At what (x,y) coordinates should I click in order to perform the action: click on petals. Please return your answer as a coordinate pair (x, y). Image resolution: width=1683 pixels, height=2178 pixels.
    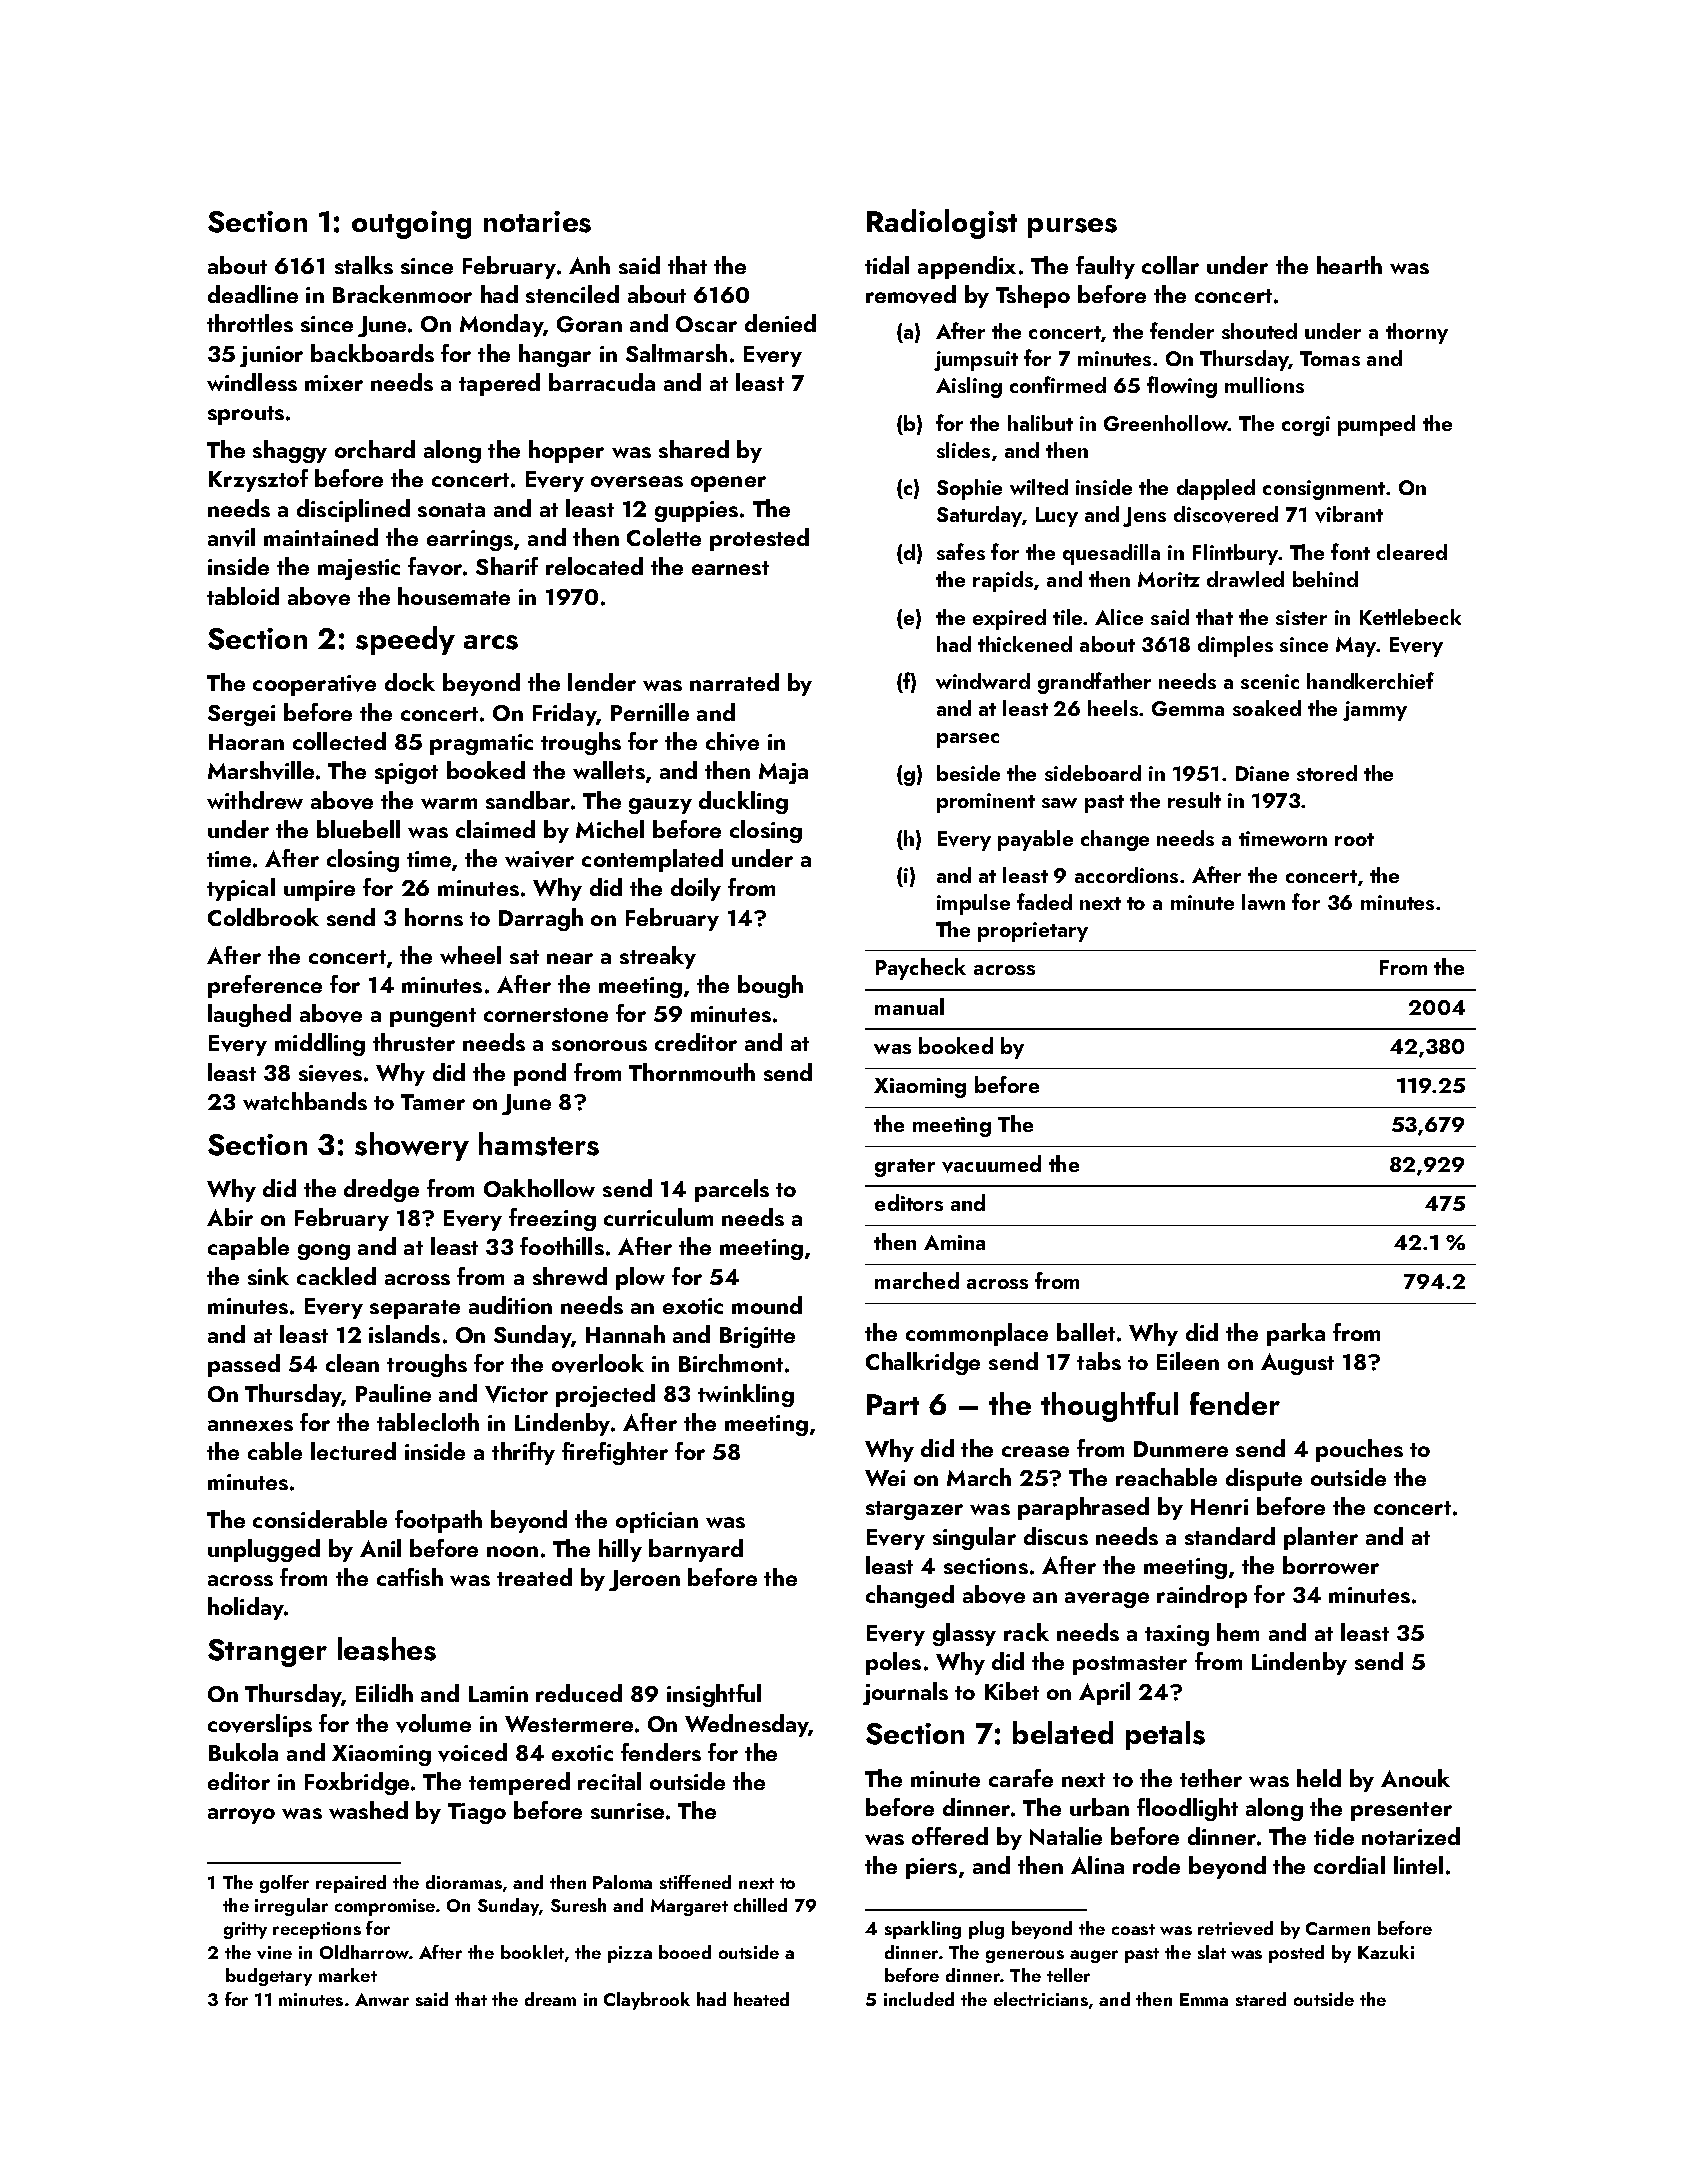
    Looking at the image, I should click on (1165, 1735).
